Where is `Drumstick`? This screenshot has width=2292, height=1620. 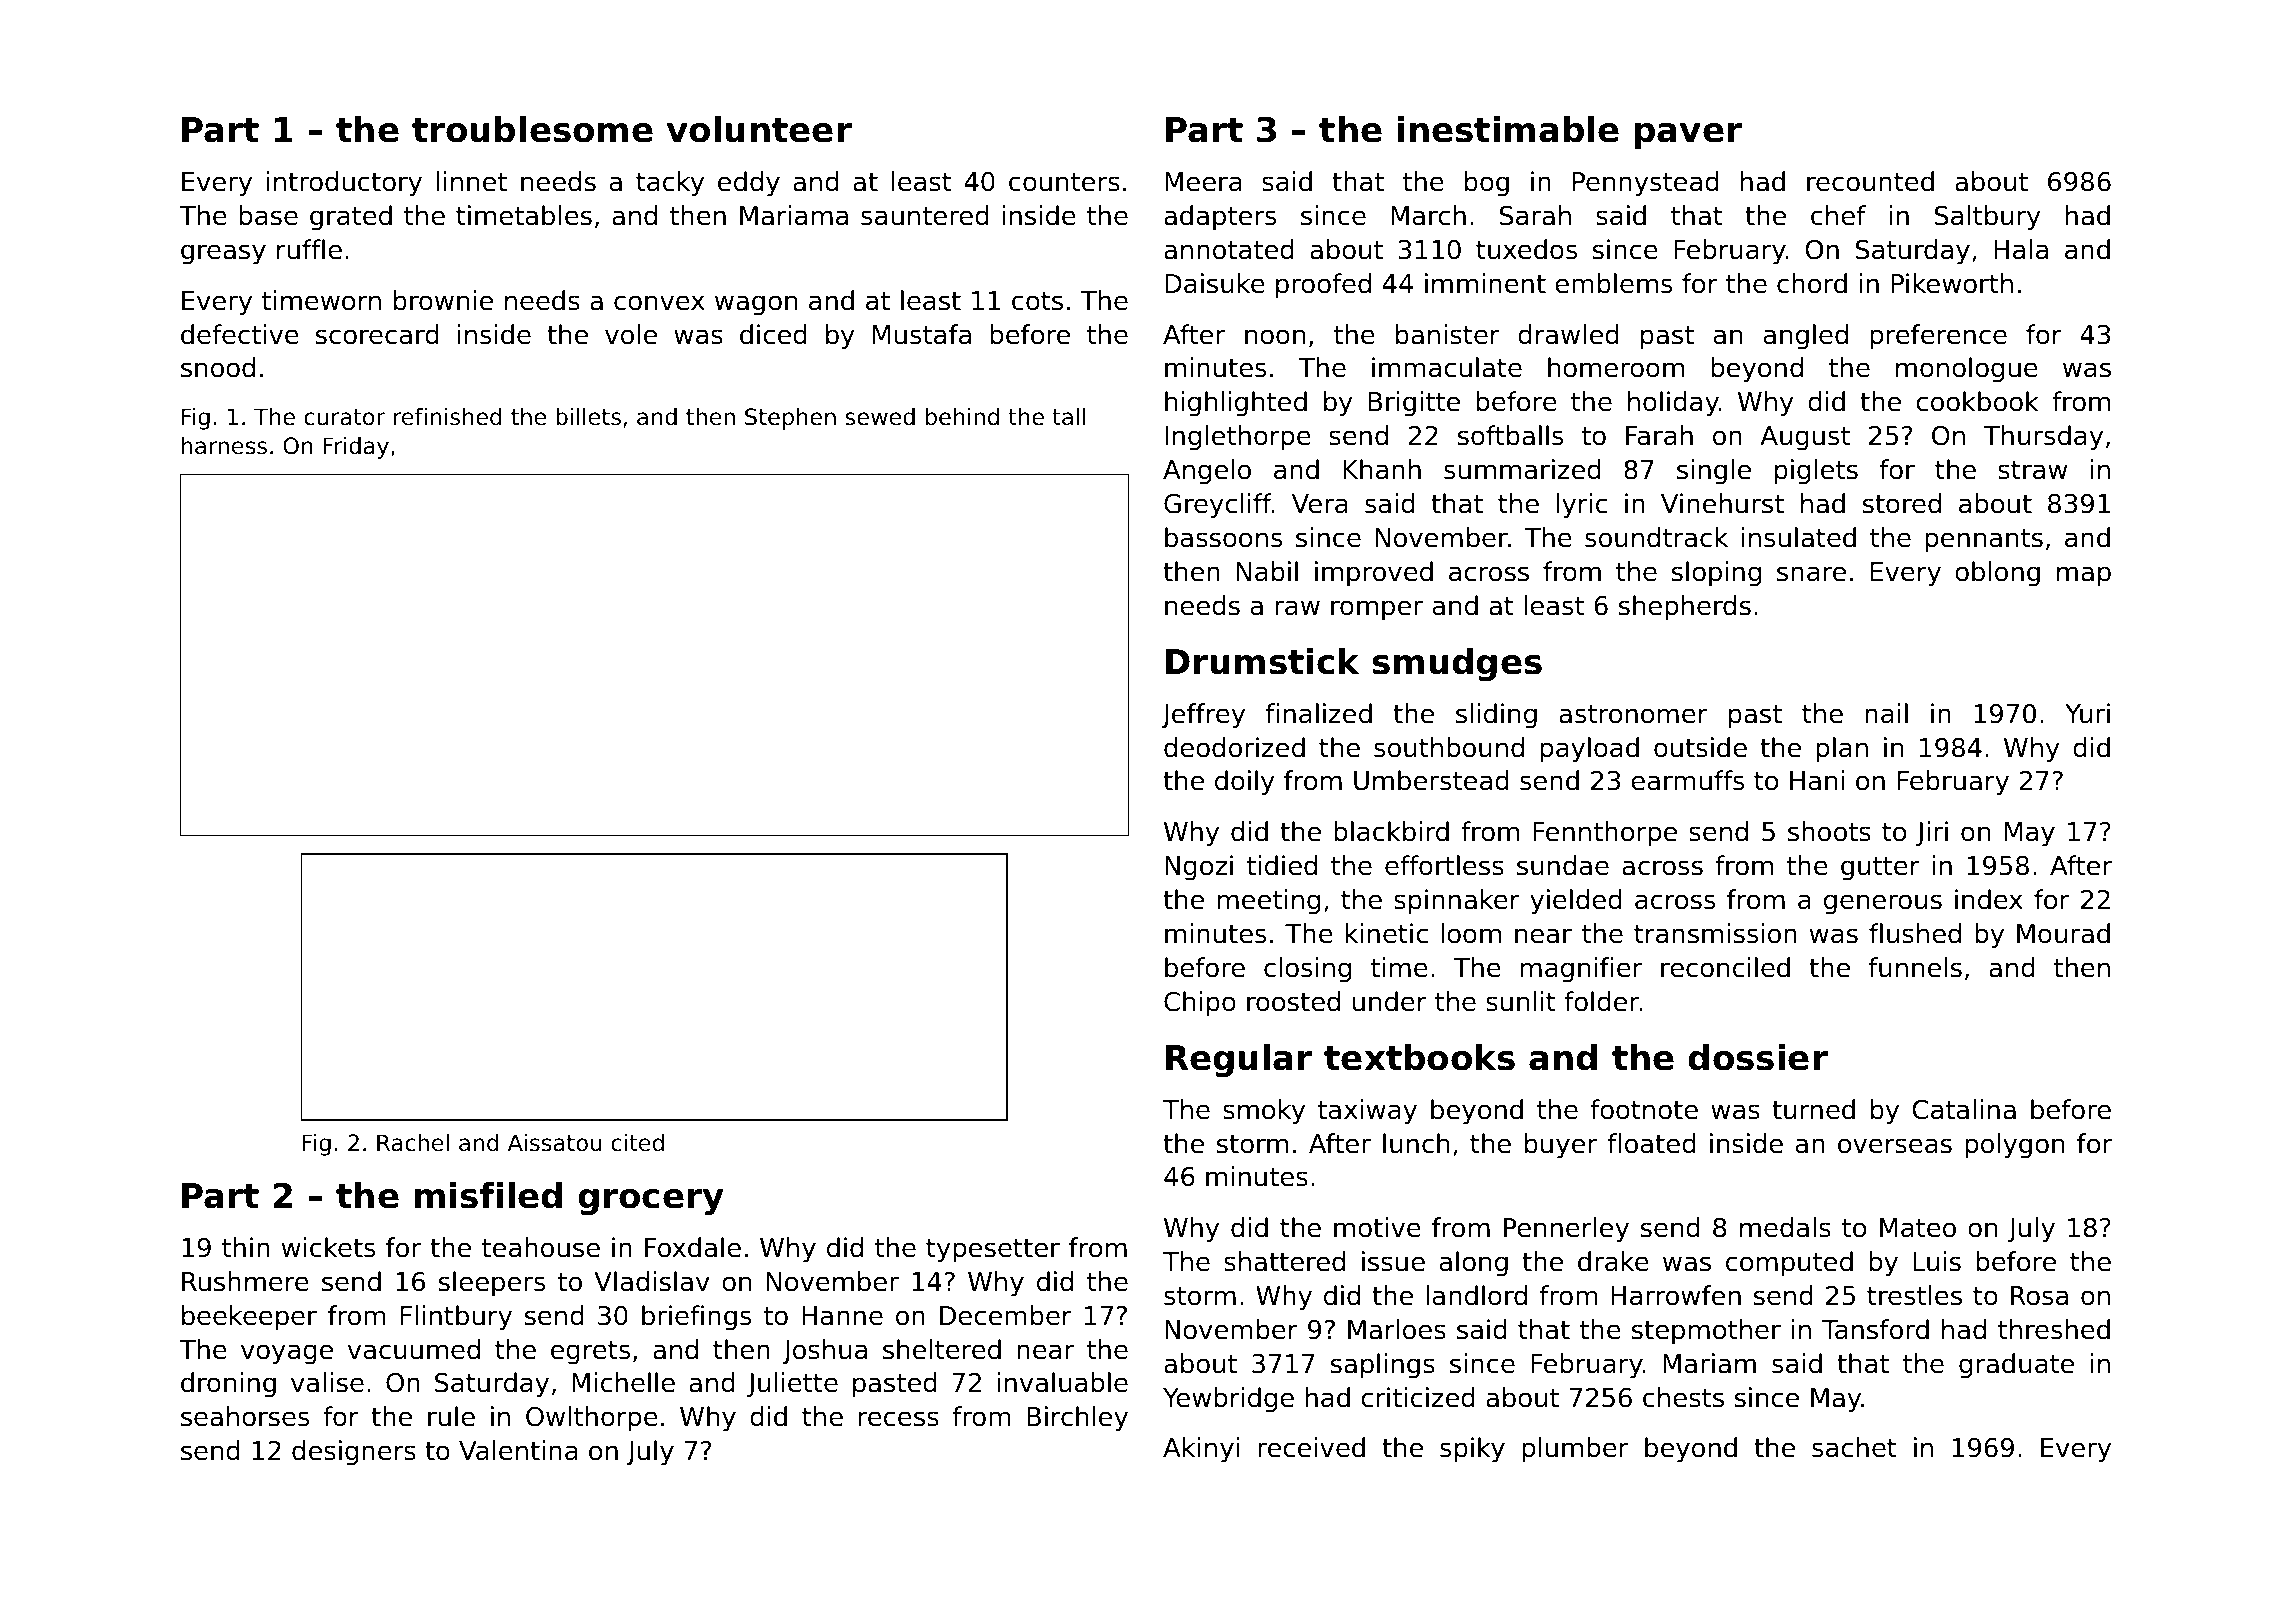 Drumstick is located at coordinates (1262, 661).
